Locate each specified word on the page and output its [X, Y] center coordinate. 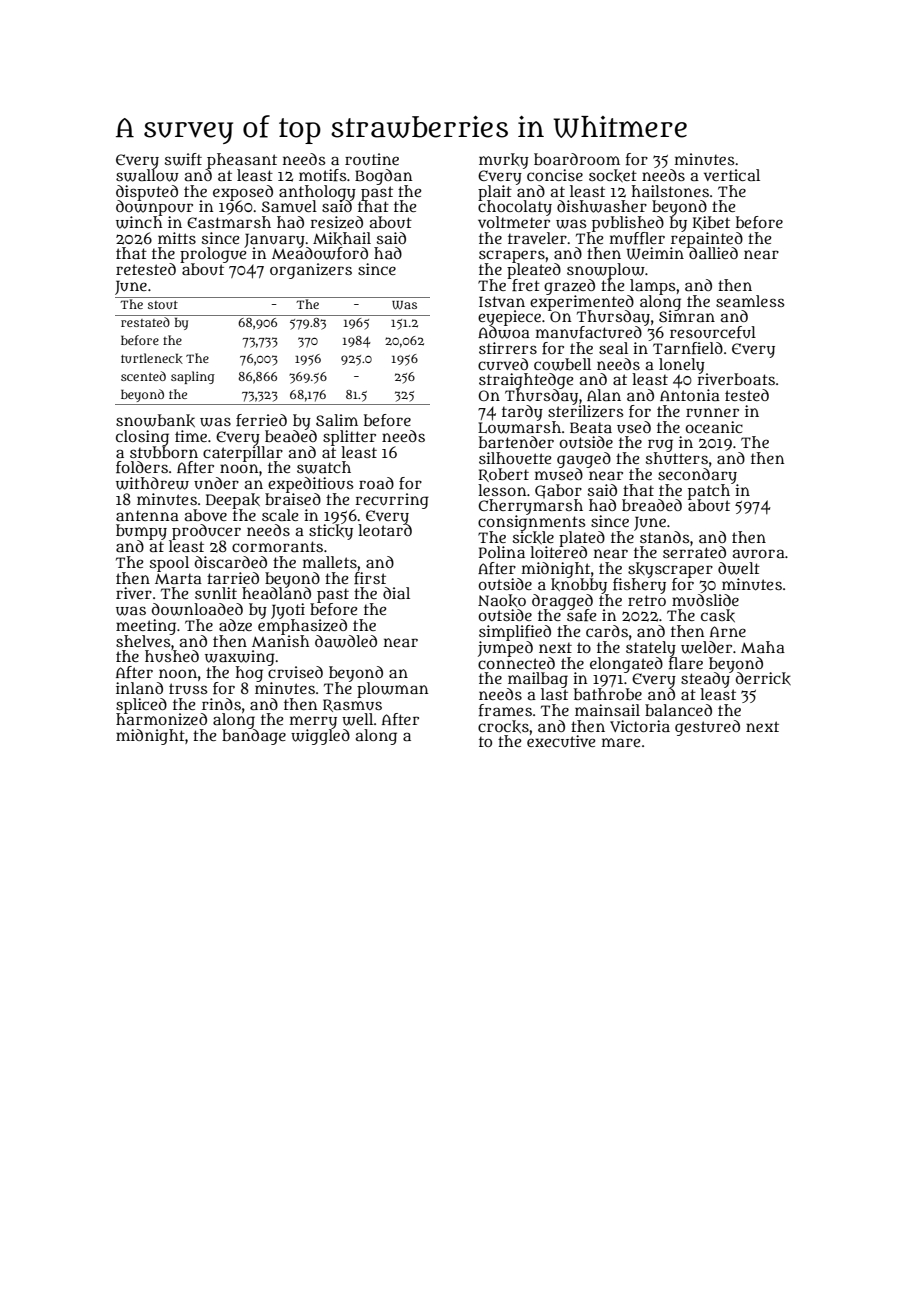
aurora [759, 554]
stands [664, 537]
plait [495, 192]
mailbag [538, 680]
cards [607, 631]
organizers [311, 271]
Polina [502, 552]
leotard [385, 530]
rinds [221, 704]
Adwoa [504, 332]
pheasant [242, 161]
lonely [682, 365]
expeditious [310, 485]
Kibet [711, 223]
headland [276, 593]
